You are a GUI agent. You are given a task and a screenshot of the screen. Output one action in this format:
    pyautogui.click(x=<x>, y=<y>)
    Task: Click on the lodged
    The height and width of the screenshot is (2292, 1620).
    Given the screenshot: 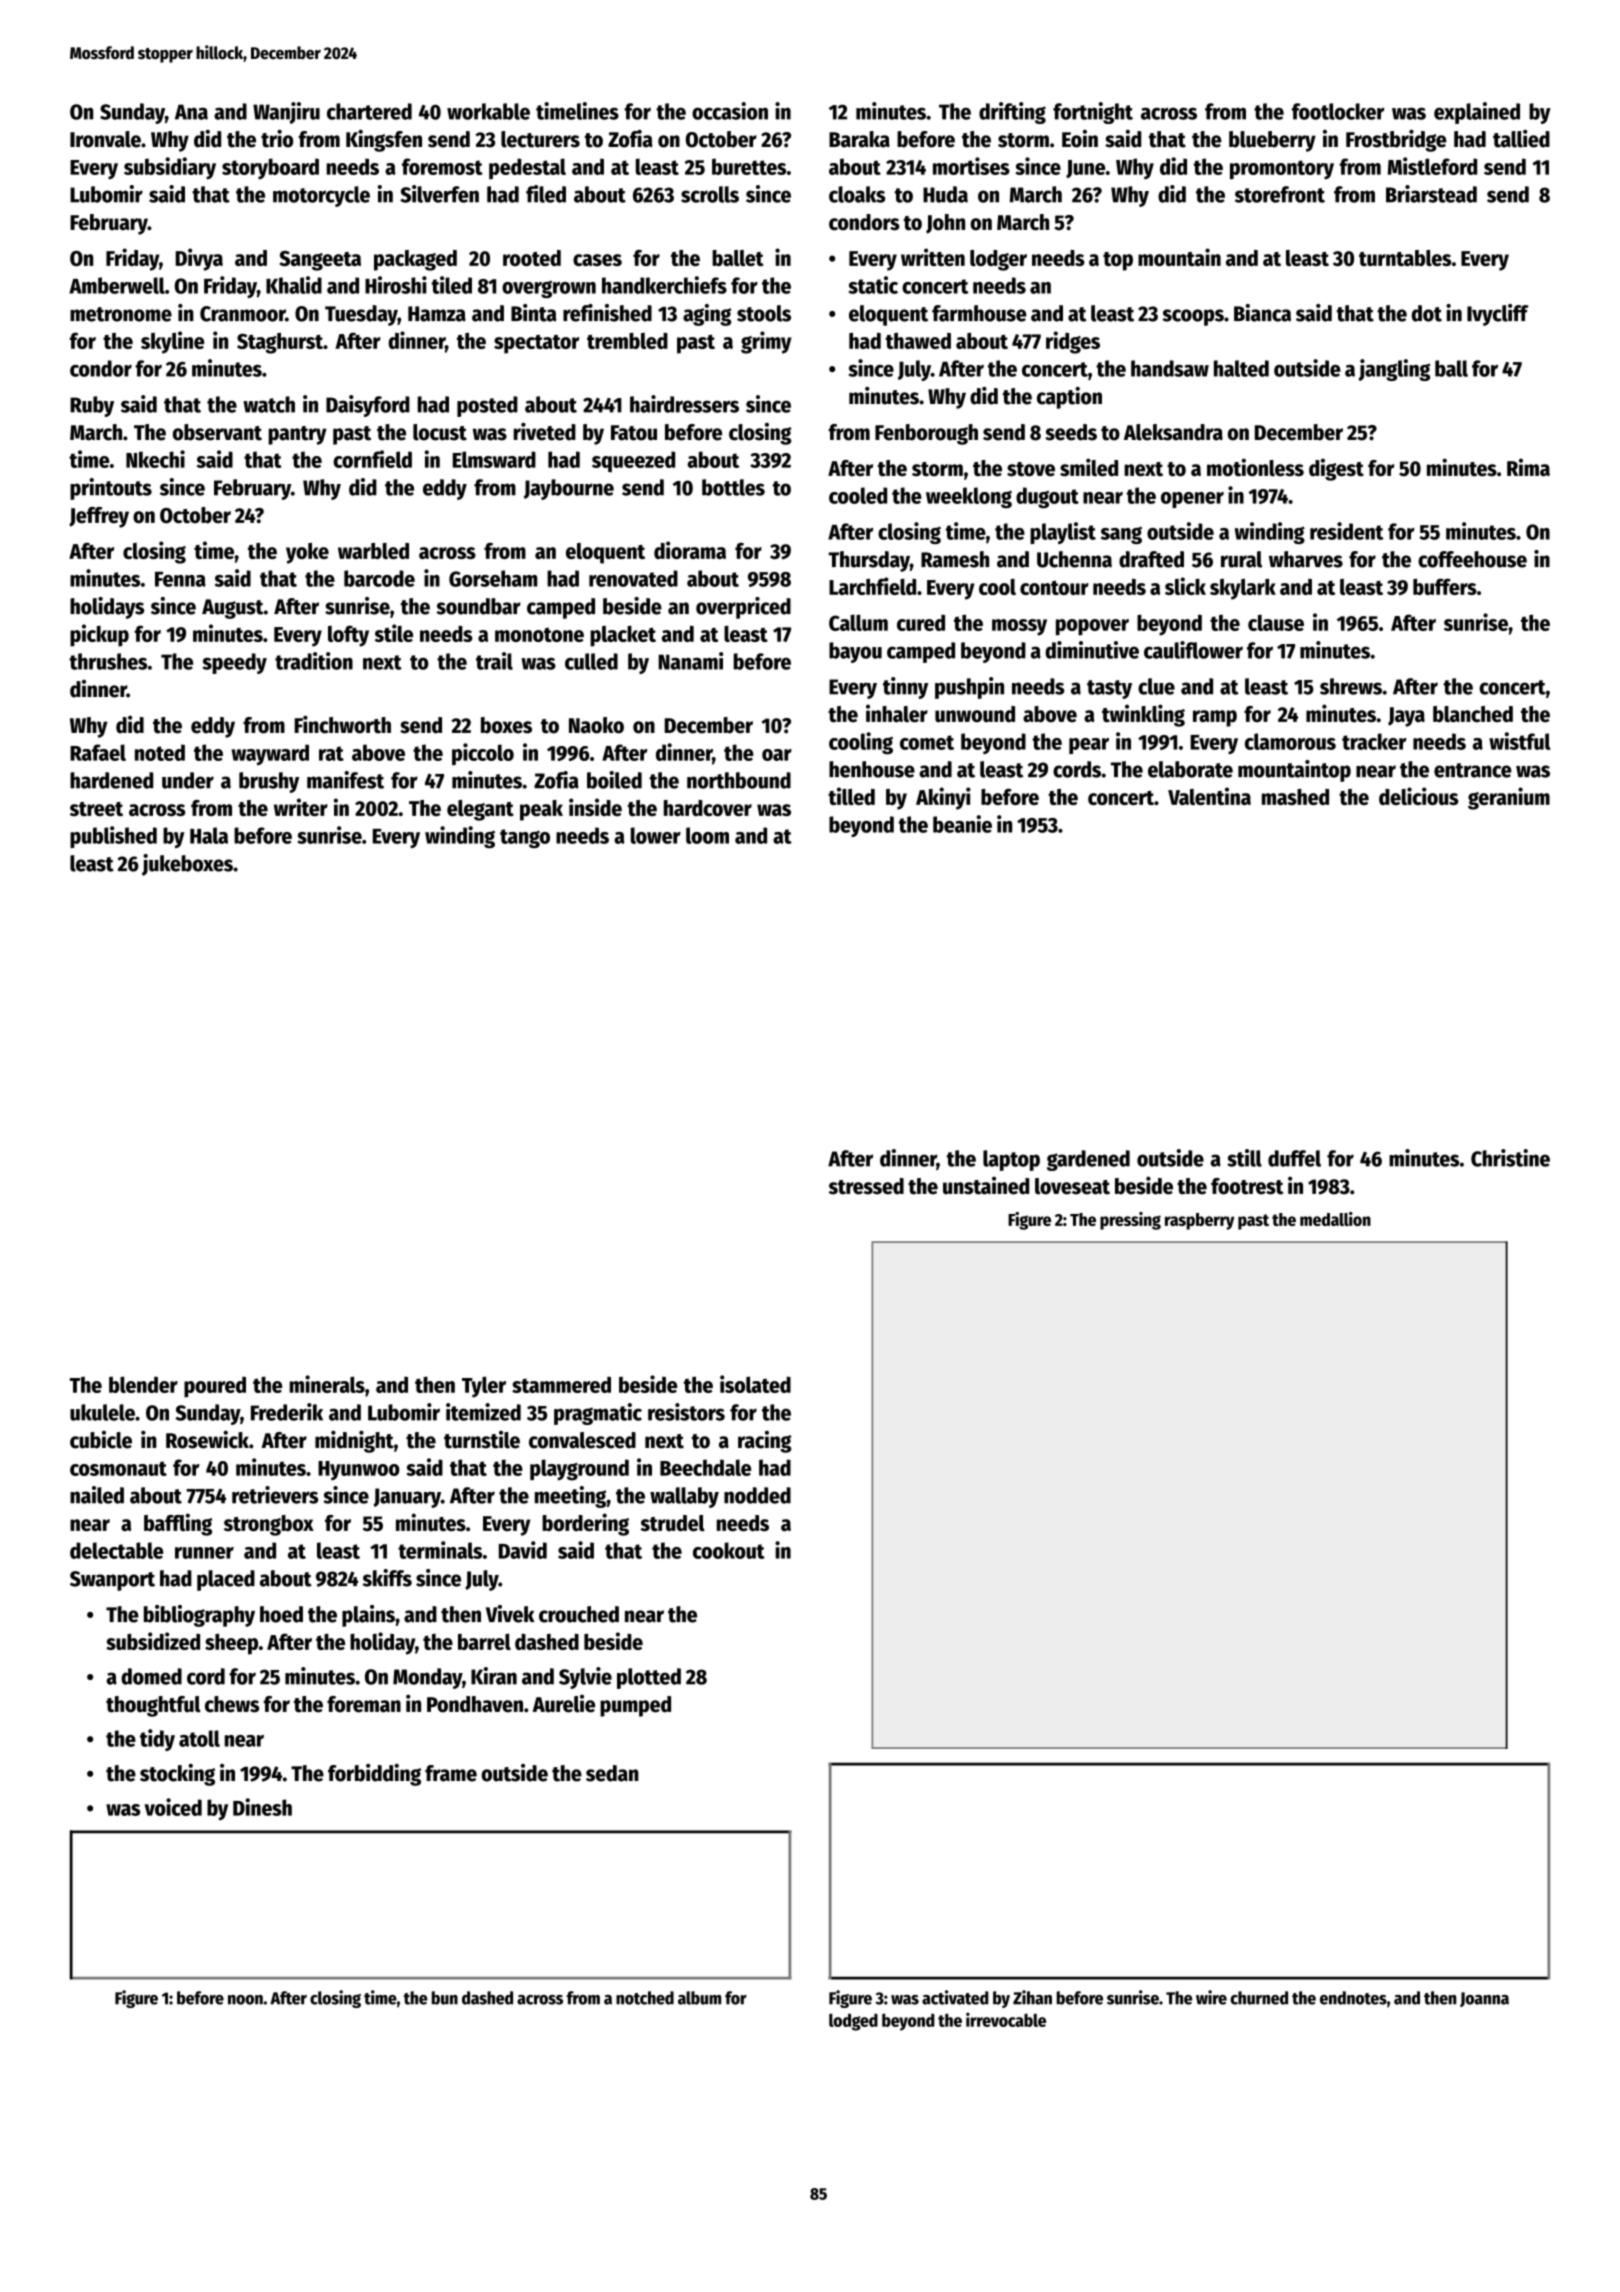 What is the action you would take?
    pyautogui.click(x=853, y=2022)
